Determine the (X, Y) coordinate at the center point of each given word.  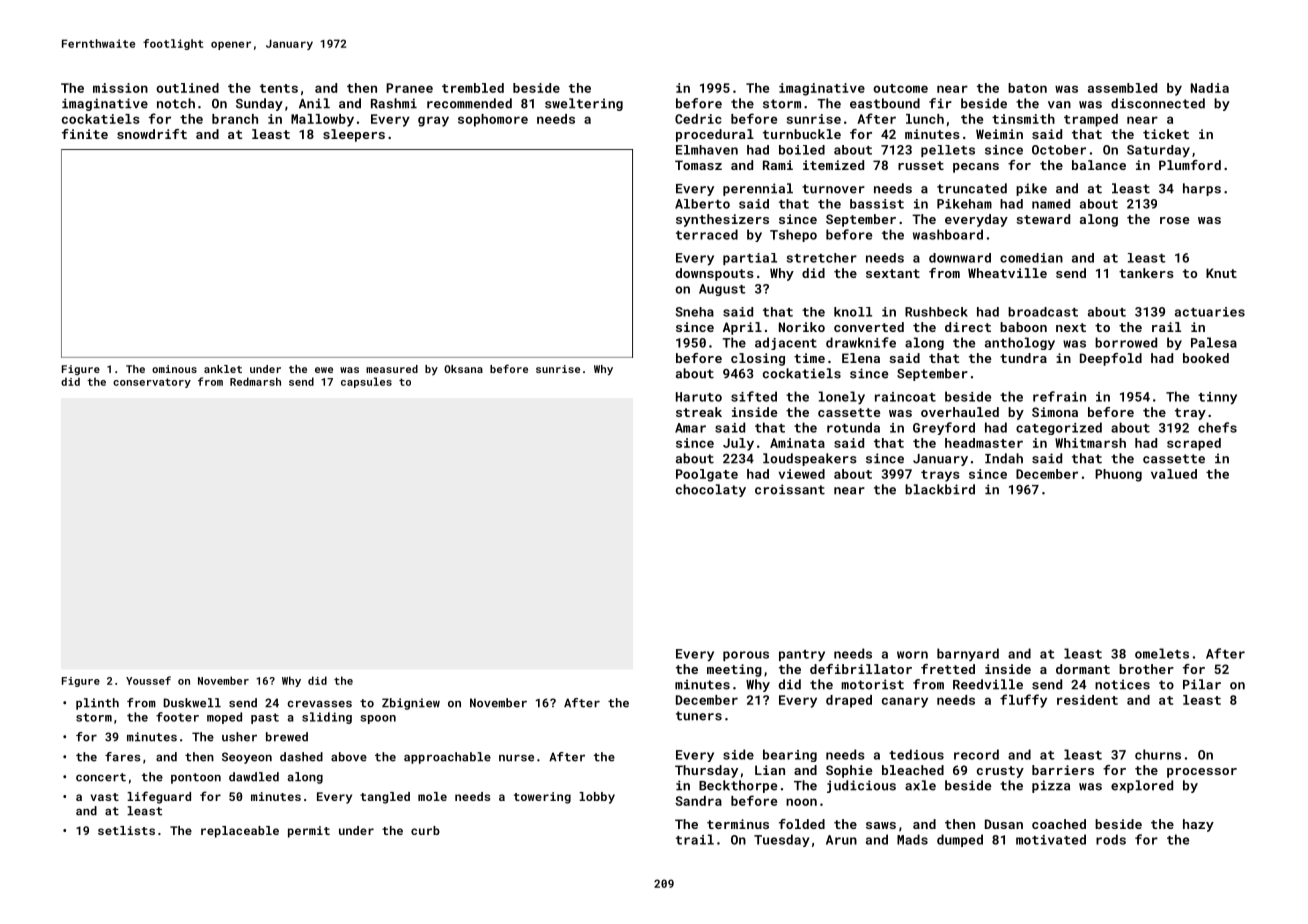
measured (392, 369)
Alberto (702, 204)
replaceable (240, 832)
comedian (1031, 258)
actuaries (1210, 312)
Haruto (699, 397)
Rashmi (394, 103)
